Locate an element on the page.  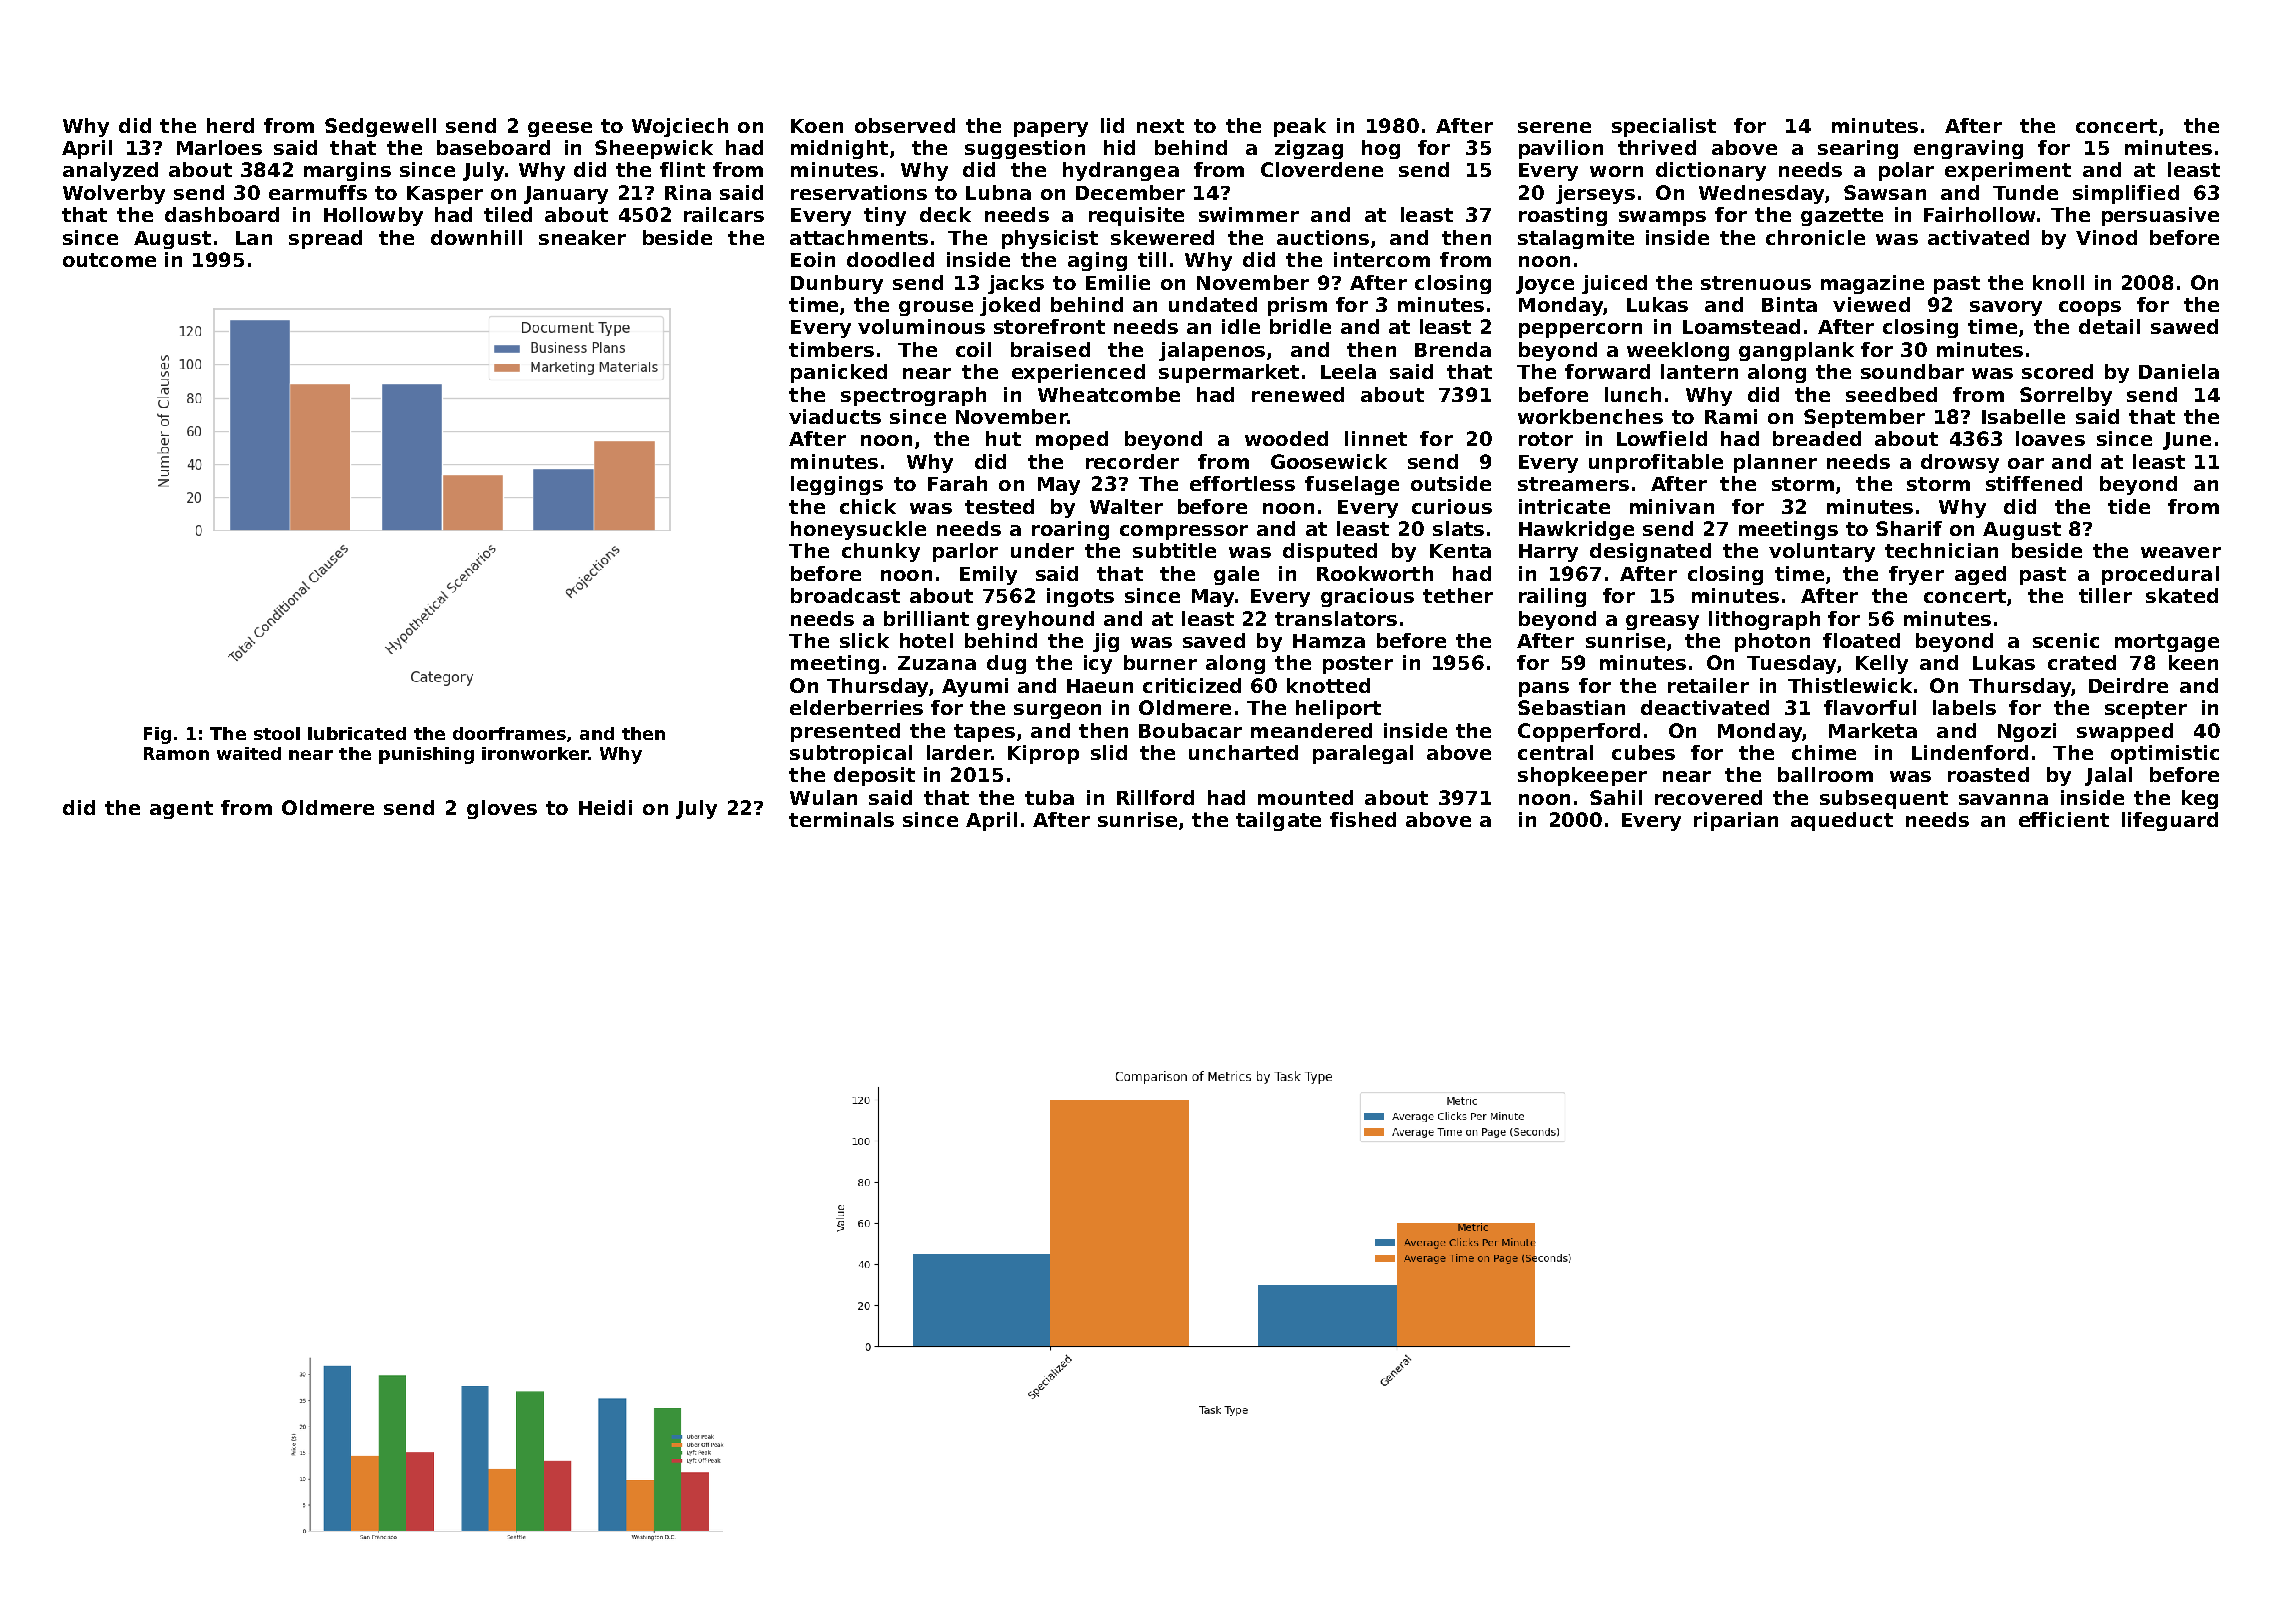
honeysuckle is located at coordinates (858, 530).
